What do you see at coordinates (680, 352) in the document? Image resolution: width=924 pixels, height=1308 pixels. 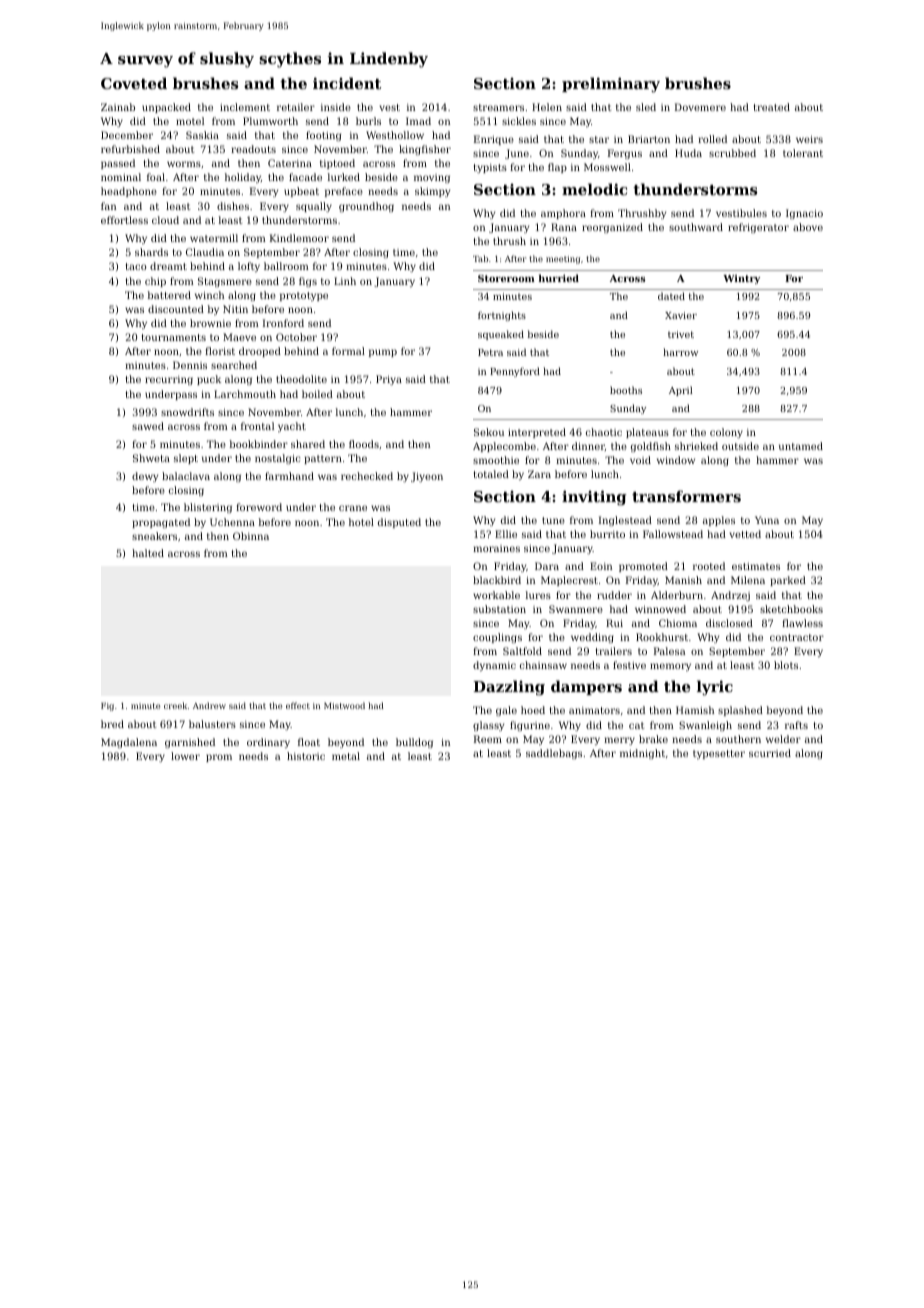 I see `harrow` at bounding box center [680, 352].
